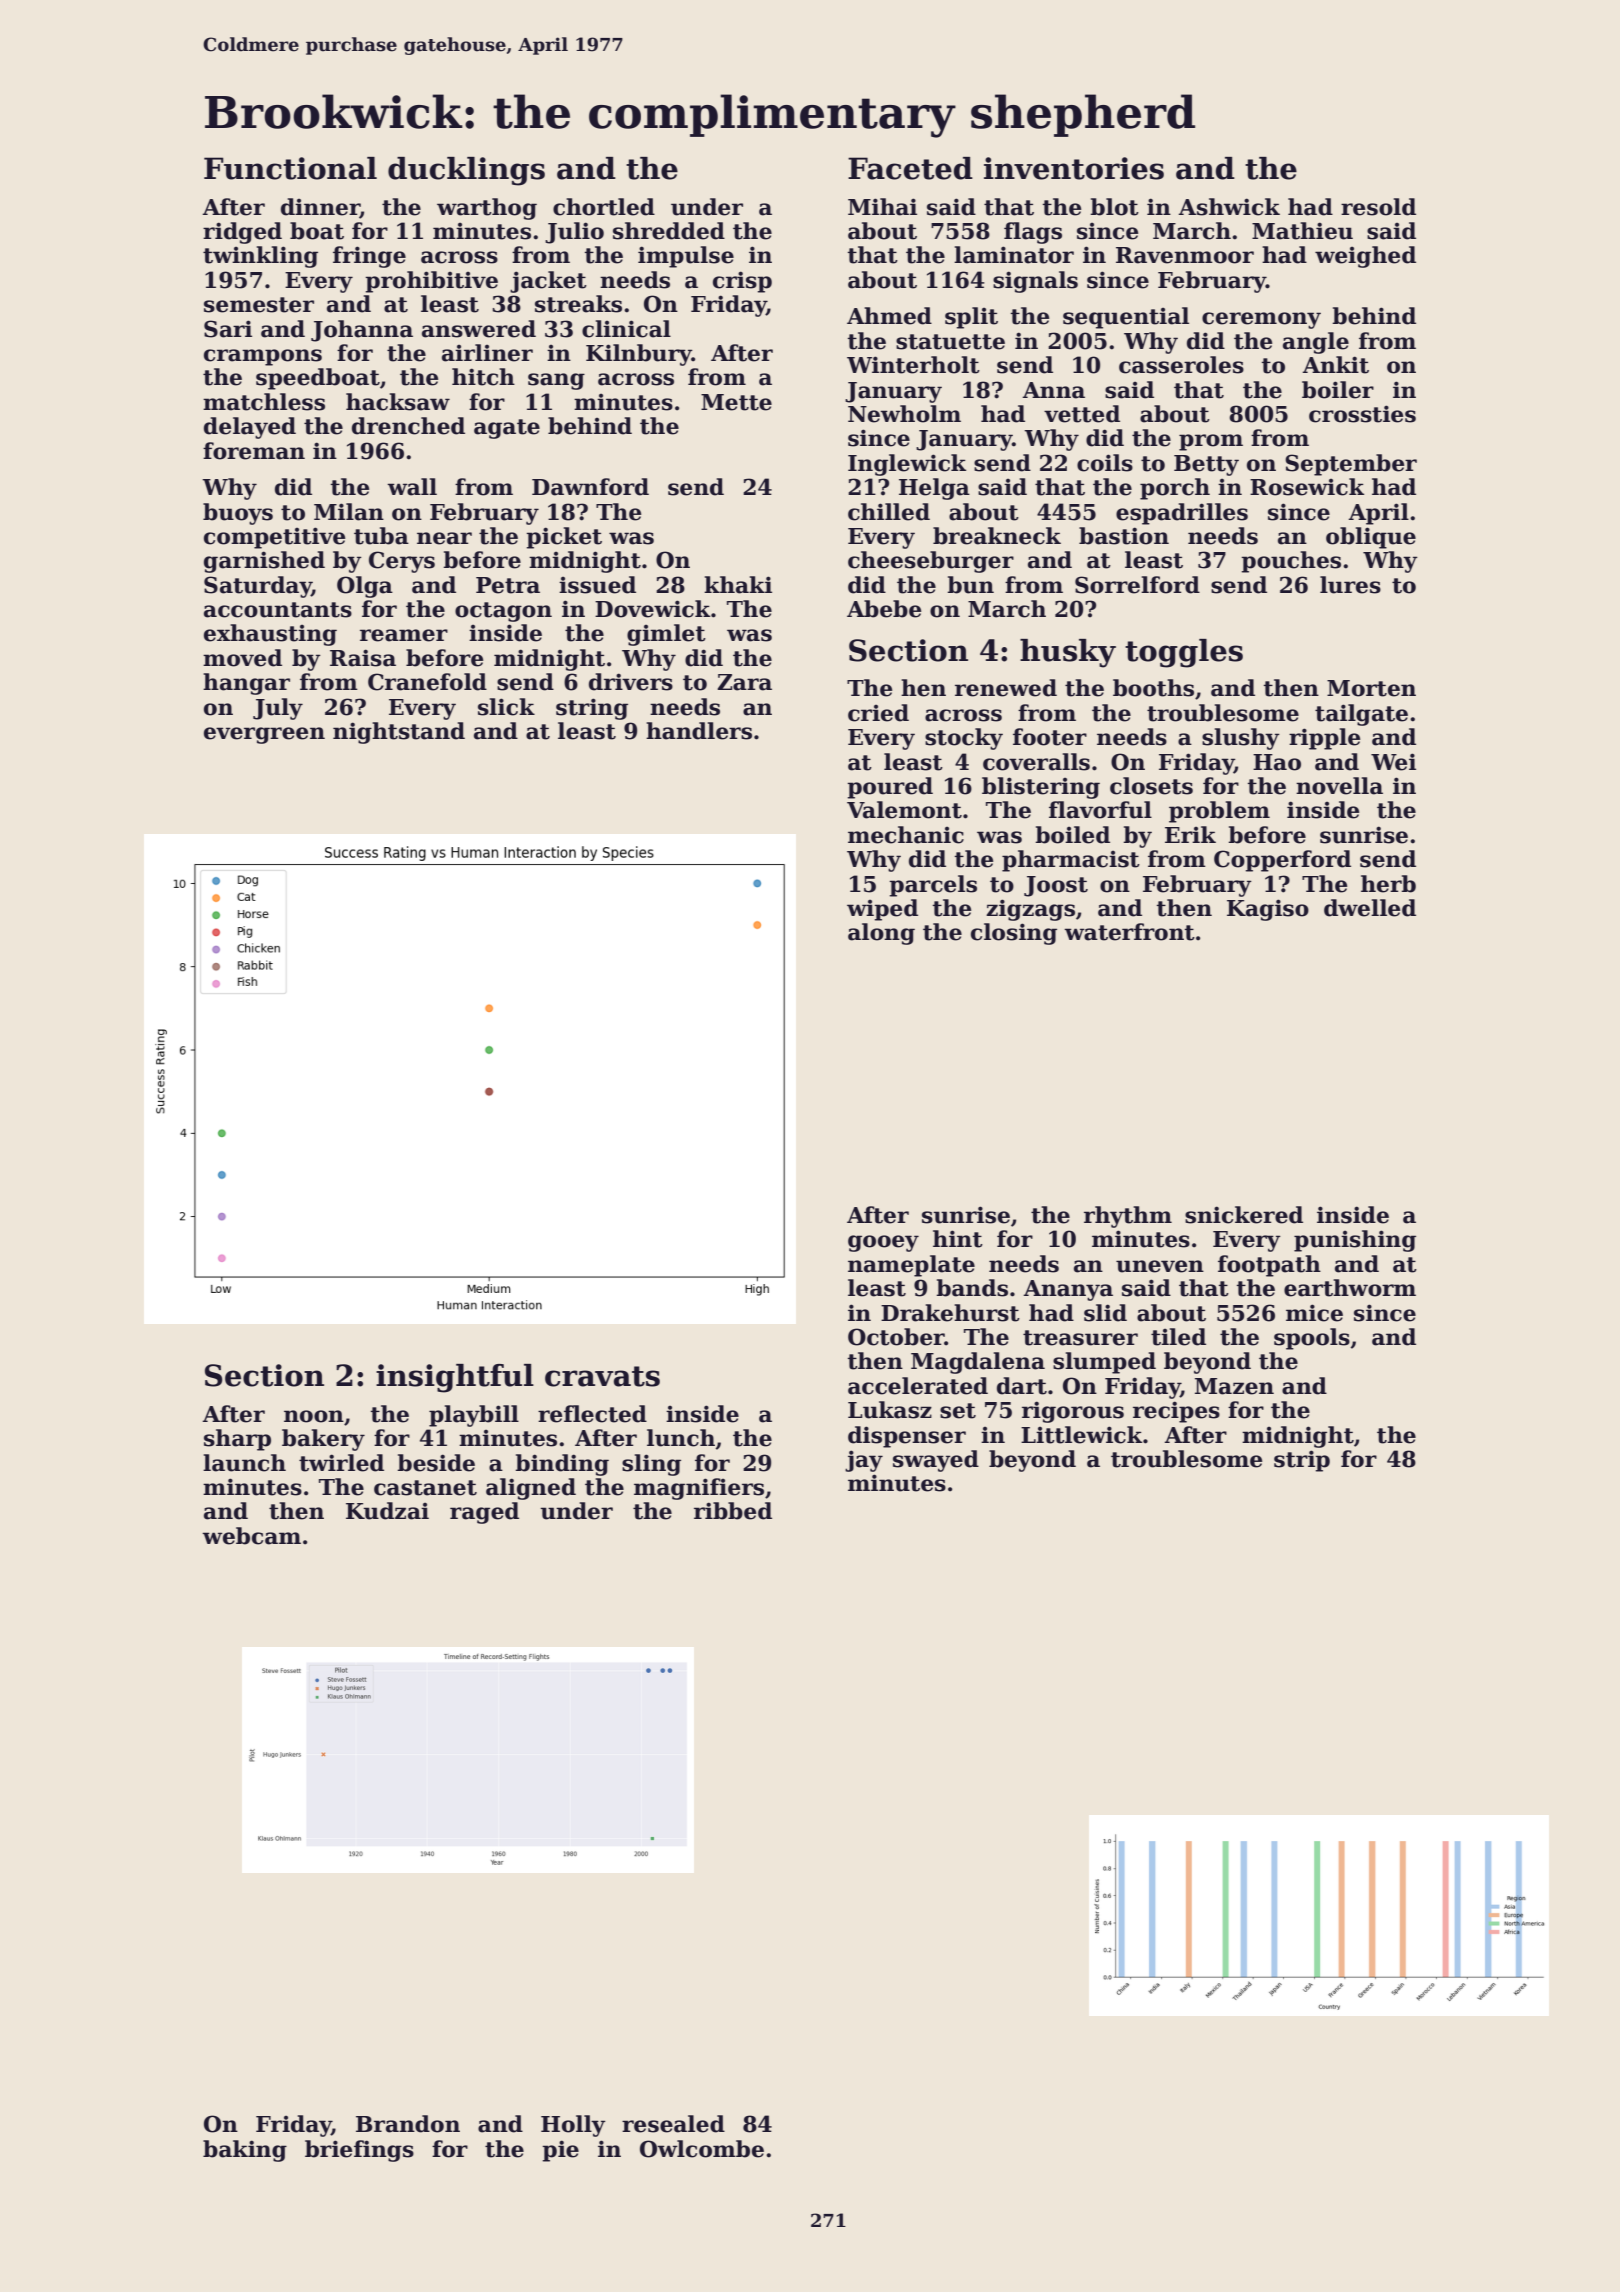 The width and height of the page is (1620, 2292). Describe the element at coordinates (398, 402) in the page. I see `hacksaw` at that location.
